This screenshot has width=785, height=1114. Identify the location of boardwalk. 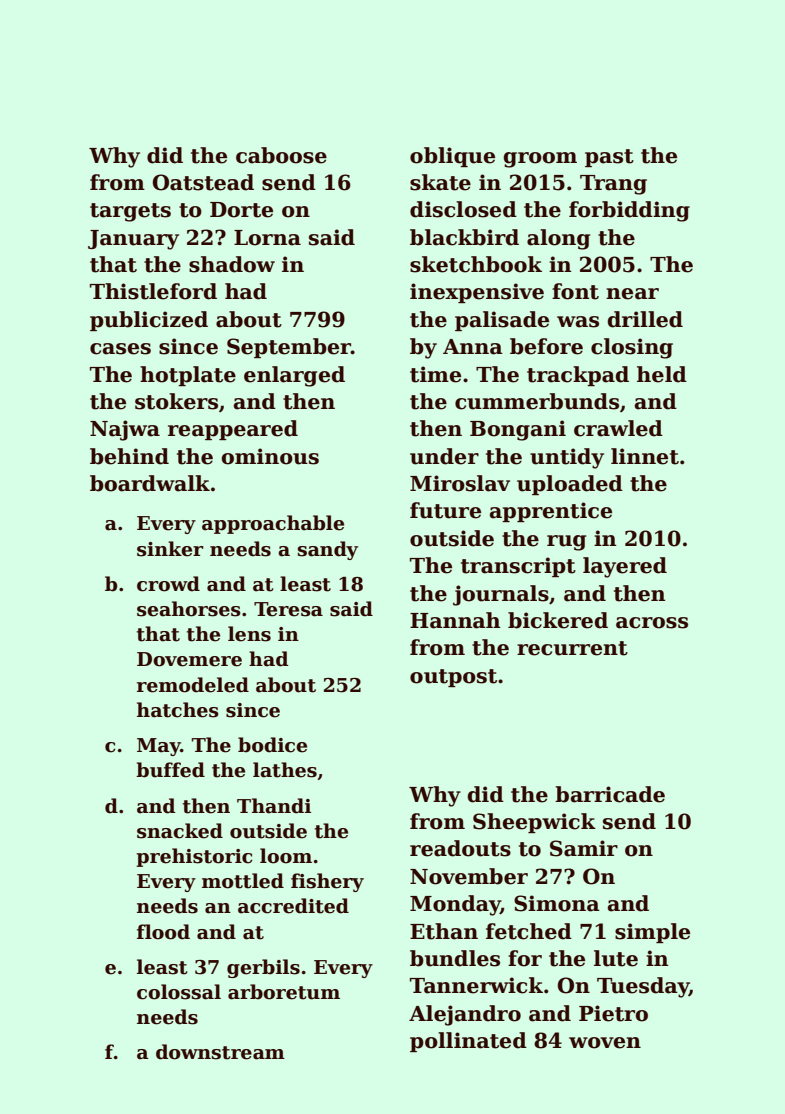
(150, 483).
